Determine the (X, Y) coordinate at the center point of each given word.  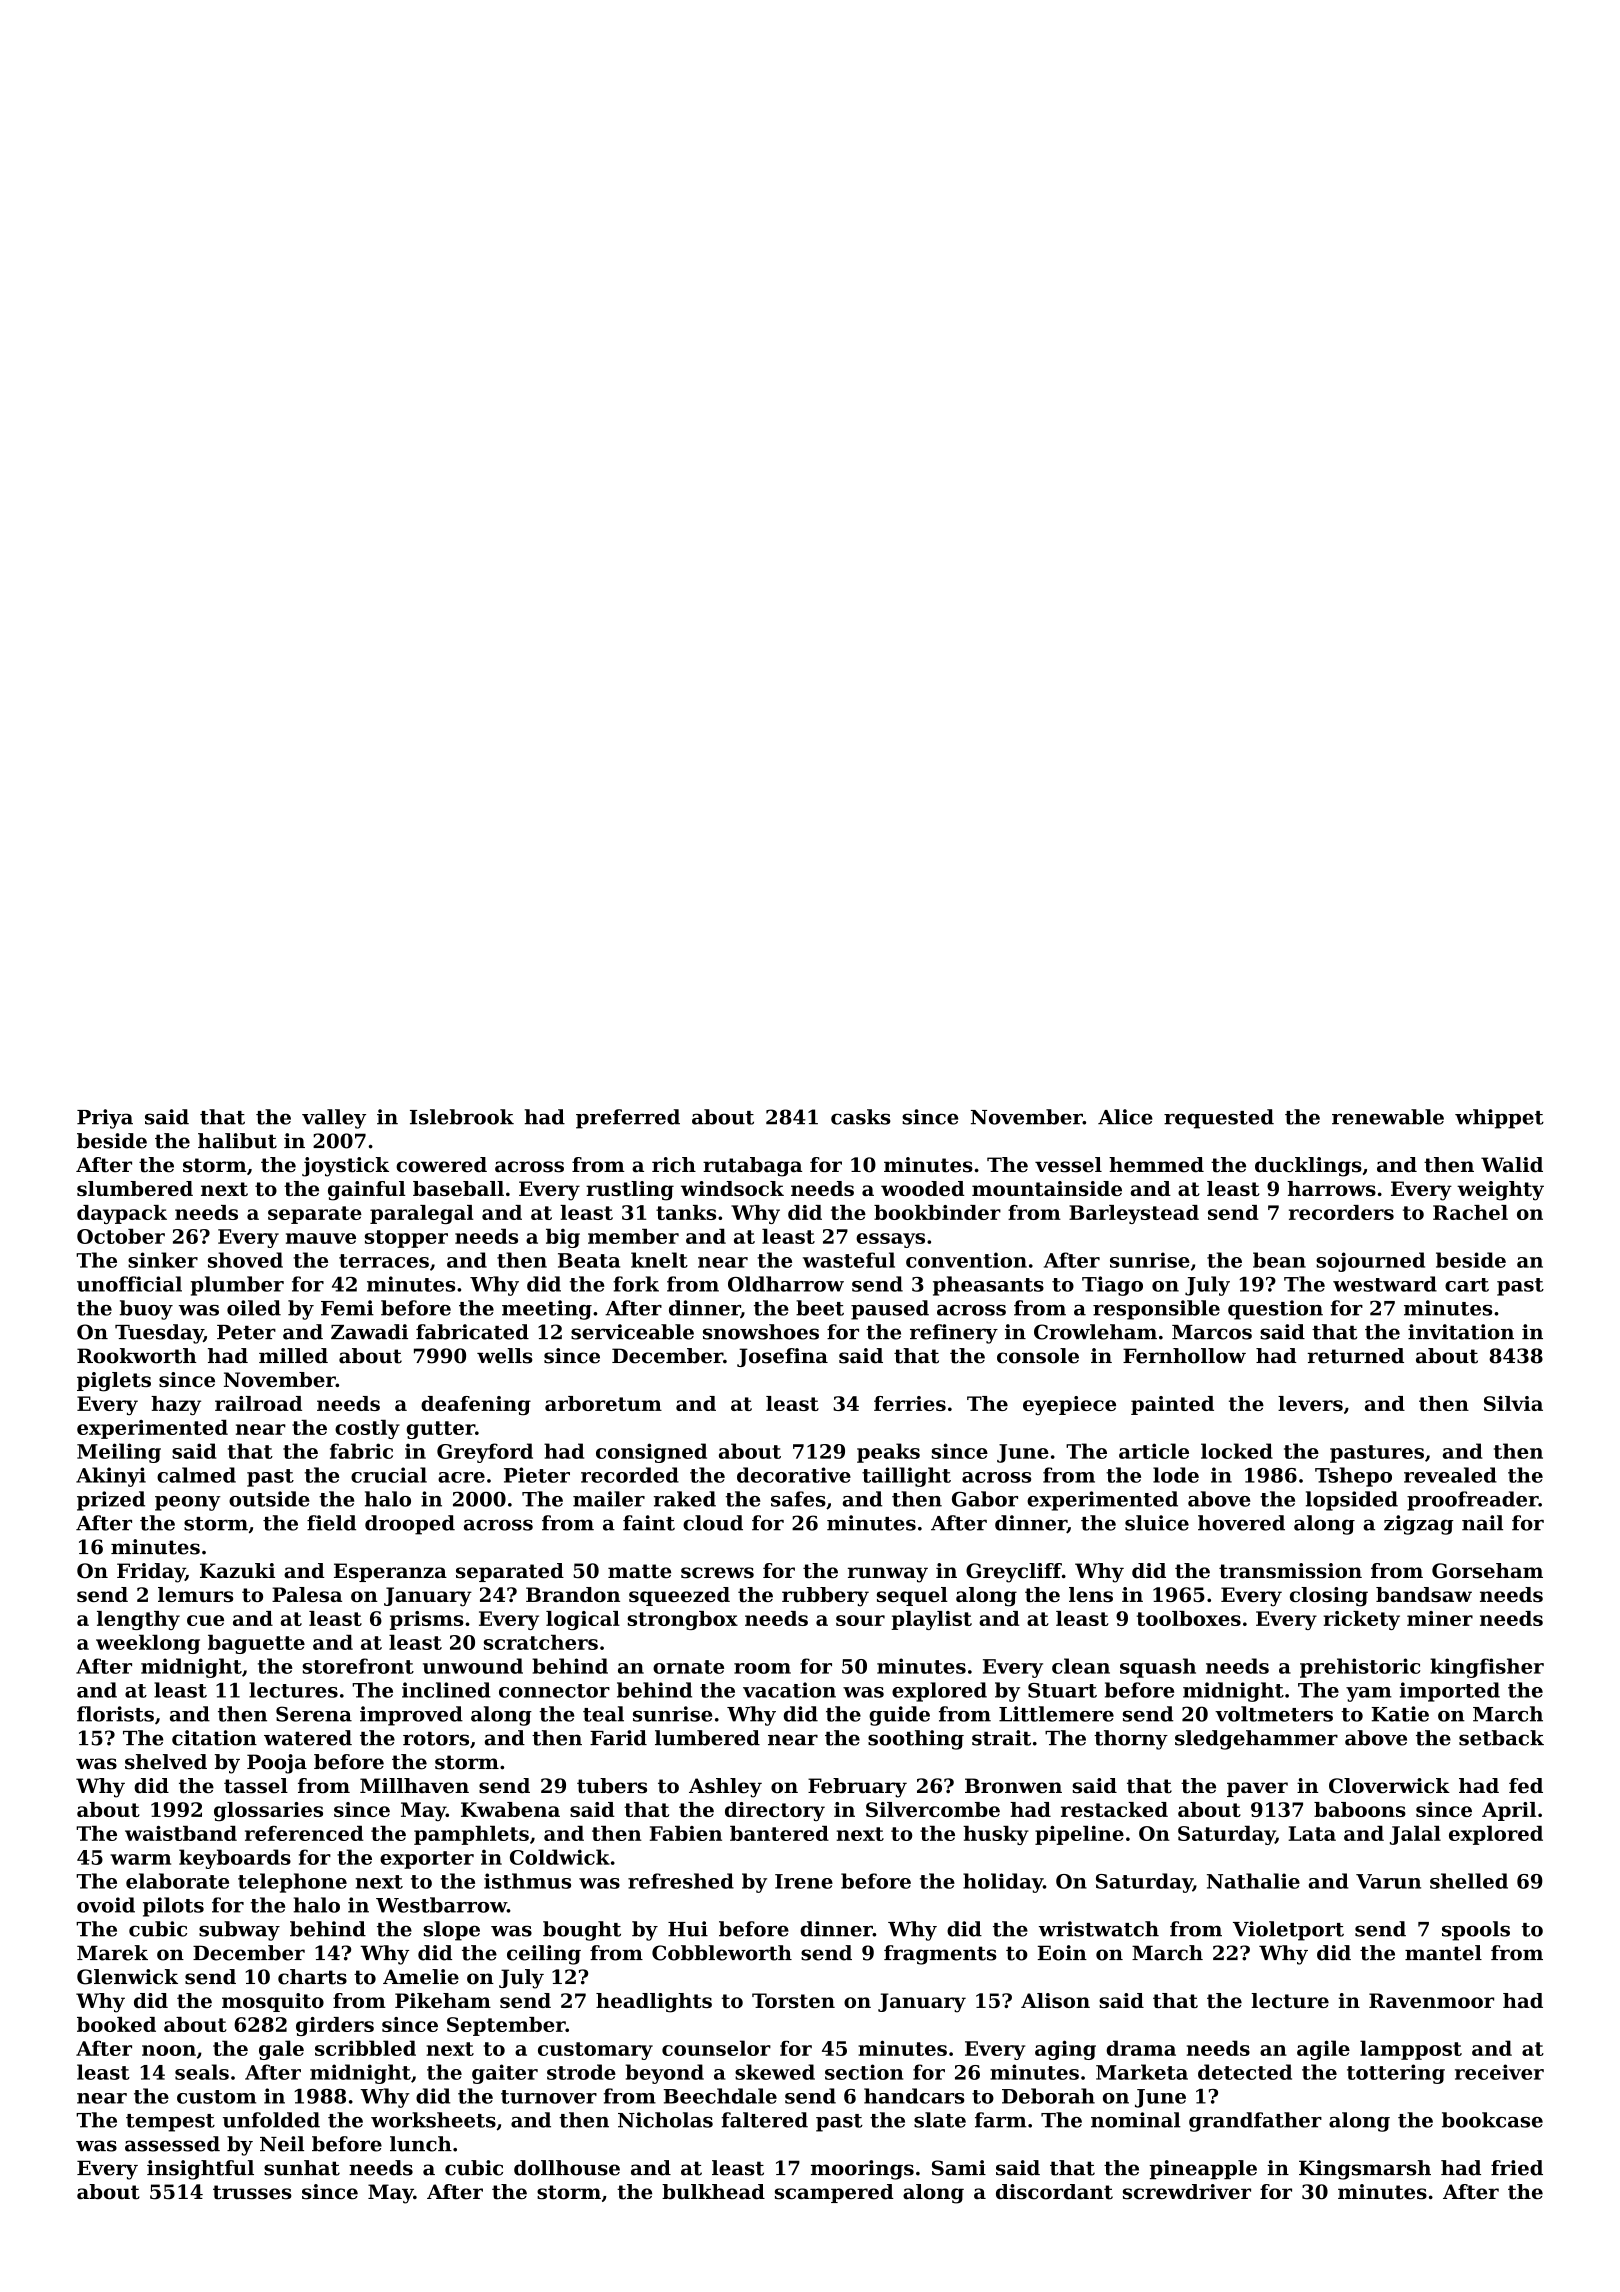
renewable (1388, 1117)
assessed (172, 2144)
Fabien (686, 1833)
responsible (1156, 1310)
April (1509, 1811)
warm (140, 1859)
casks (861, 1117)
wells (505, 1356)
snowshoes (761, 1332)
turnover (549, 2097)
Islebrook (462, 1117)
